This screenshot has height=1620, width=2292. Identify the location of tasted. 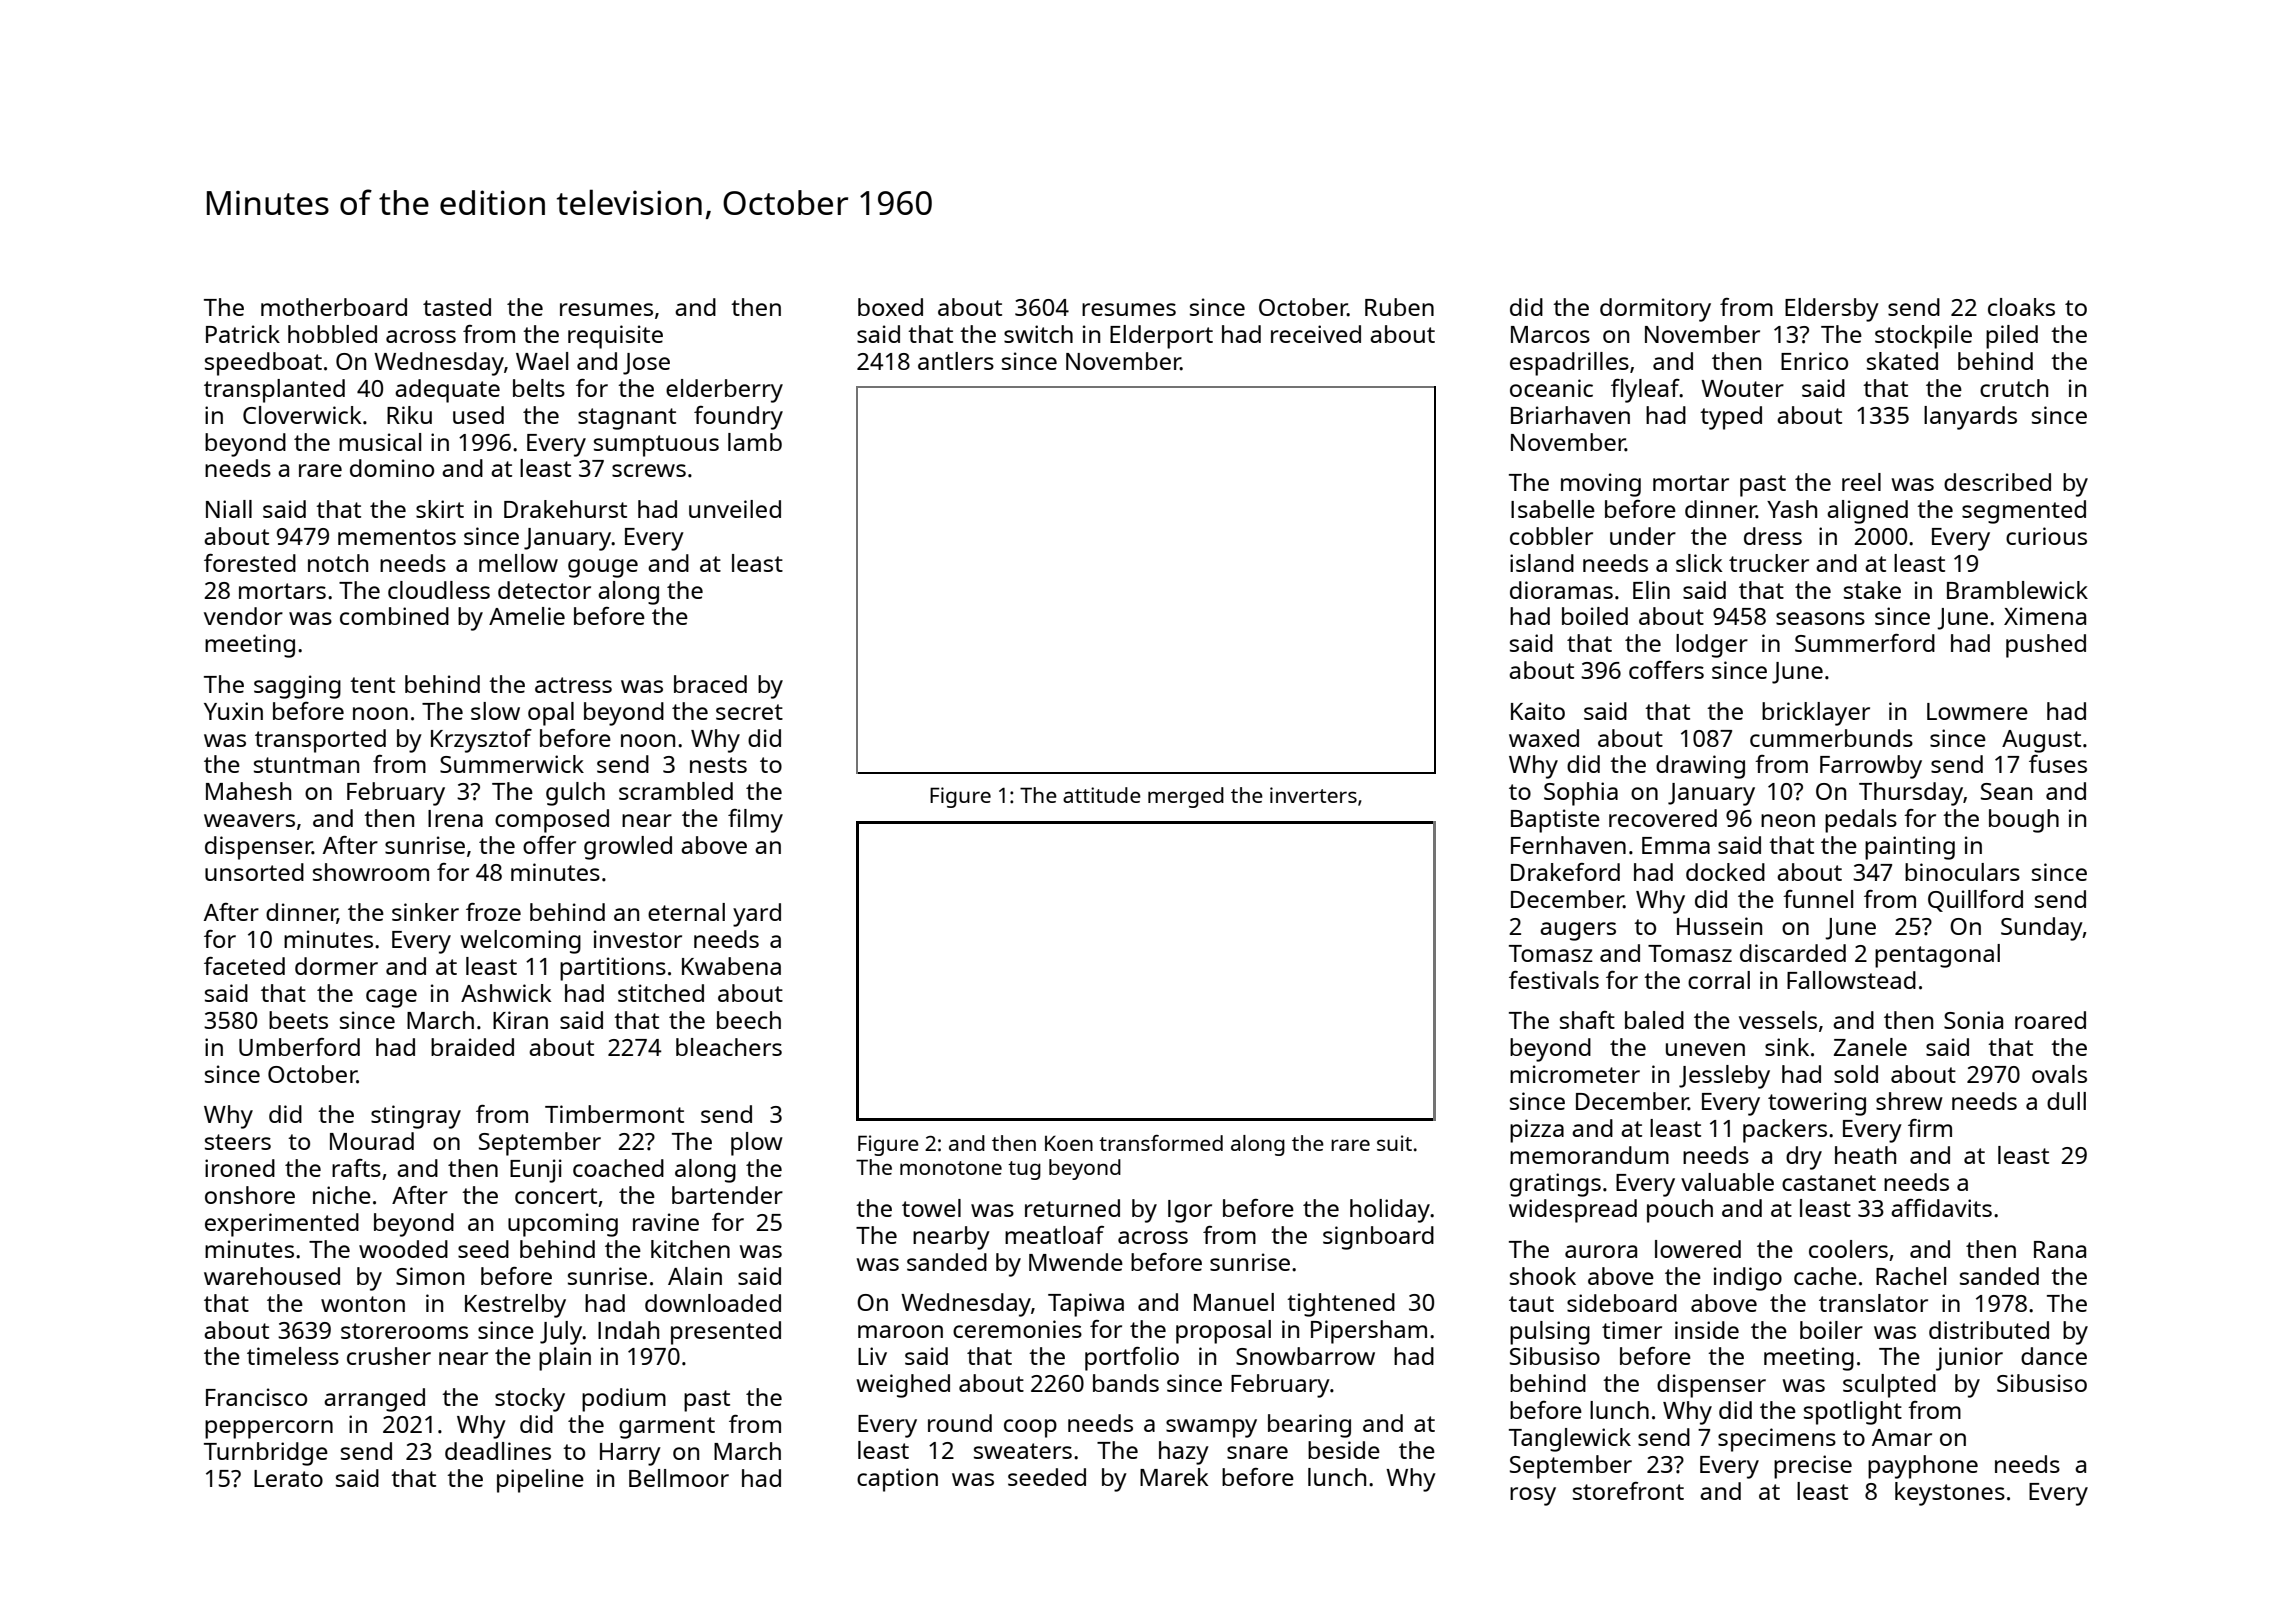
(457, 307).
